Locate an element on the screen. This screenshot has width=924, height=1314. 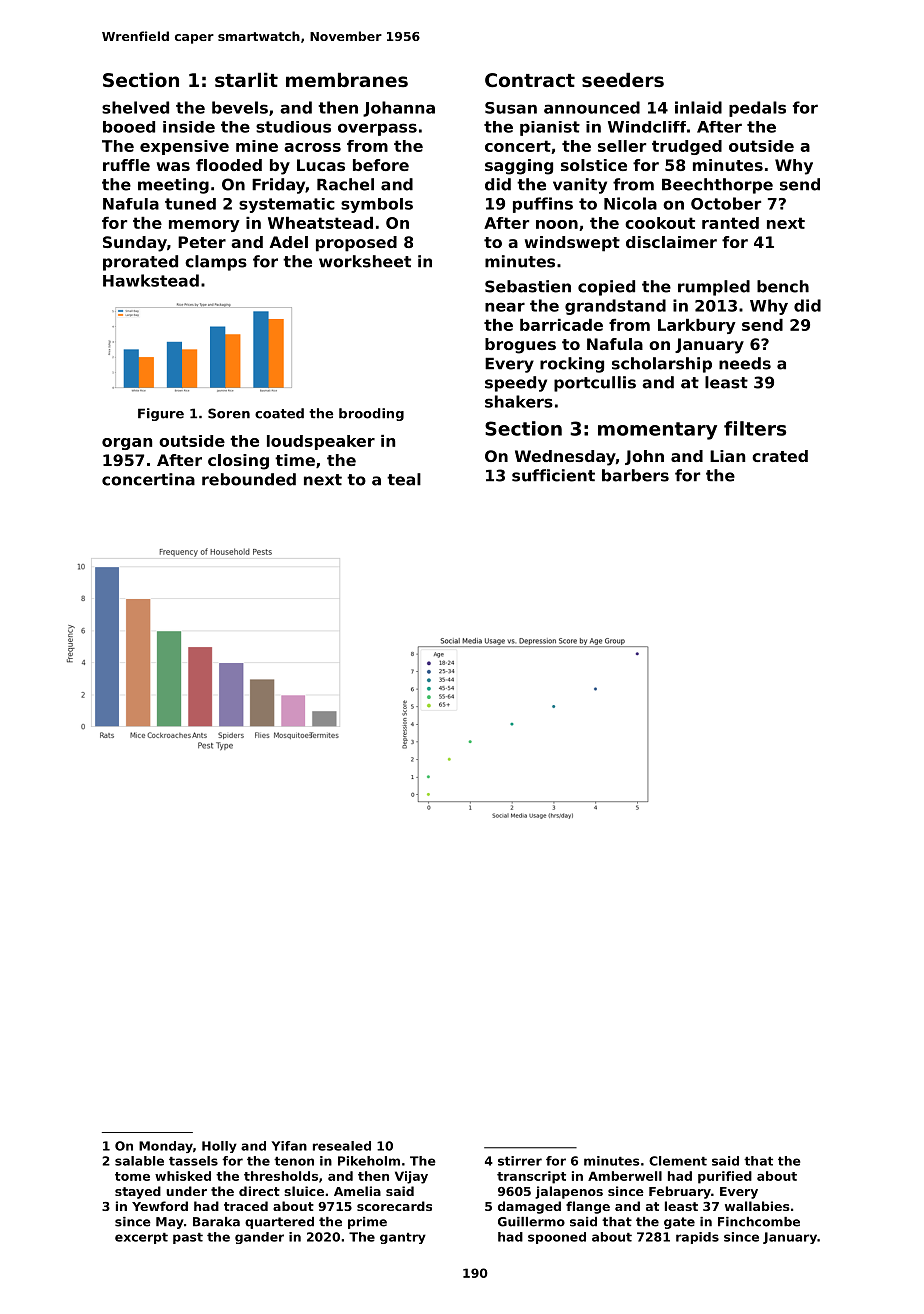
prime is located at coordinates (367, 1223).
